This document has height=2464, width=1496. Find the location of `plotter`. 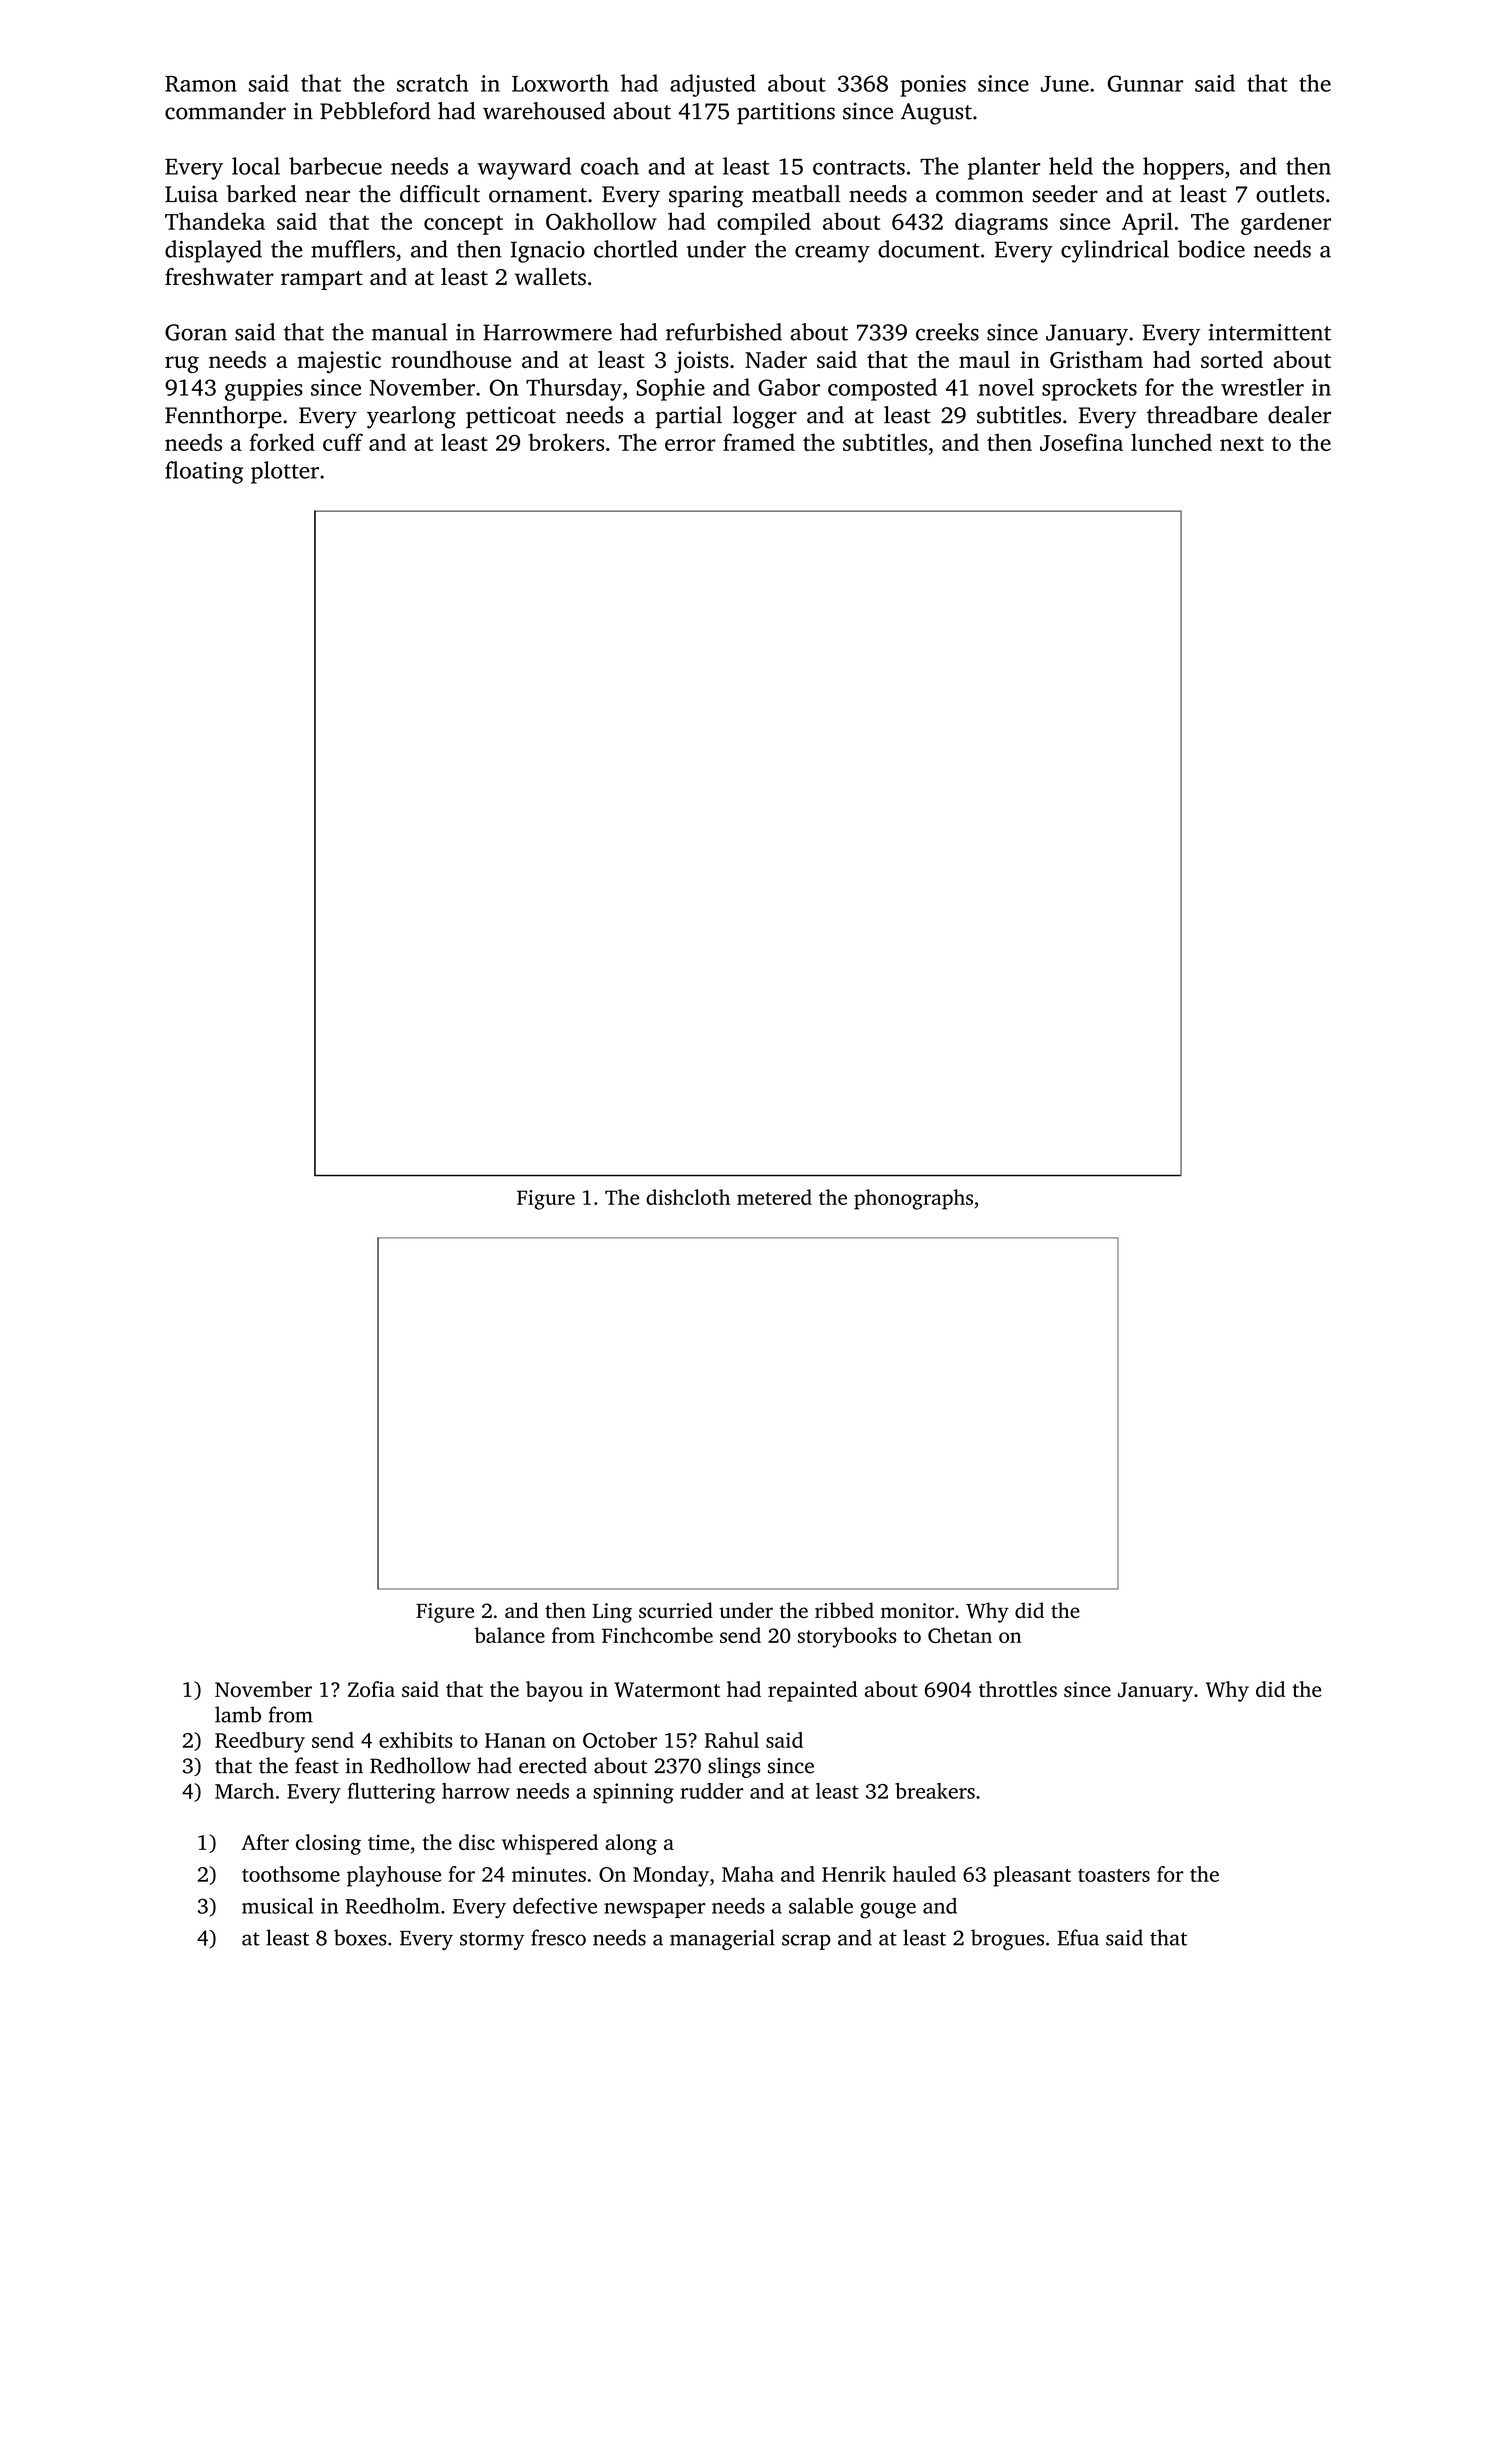

plotter is located at coordinates (285, 472).
